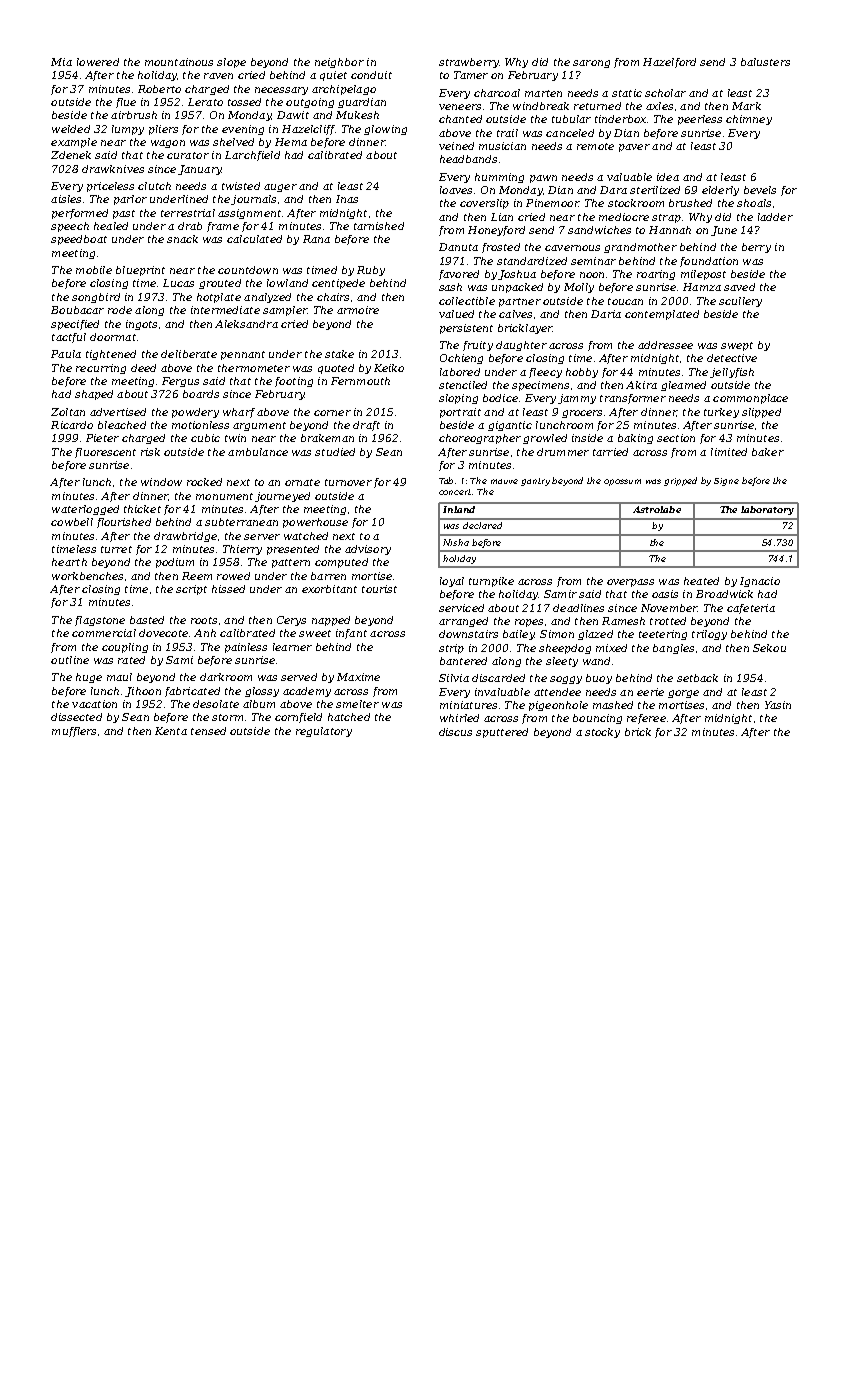  What do you see at coordinates (507, 133) in the document?
I see `trail` at bounding box center [507, 133].
